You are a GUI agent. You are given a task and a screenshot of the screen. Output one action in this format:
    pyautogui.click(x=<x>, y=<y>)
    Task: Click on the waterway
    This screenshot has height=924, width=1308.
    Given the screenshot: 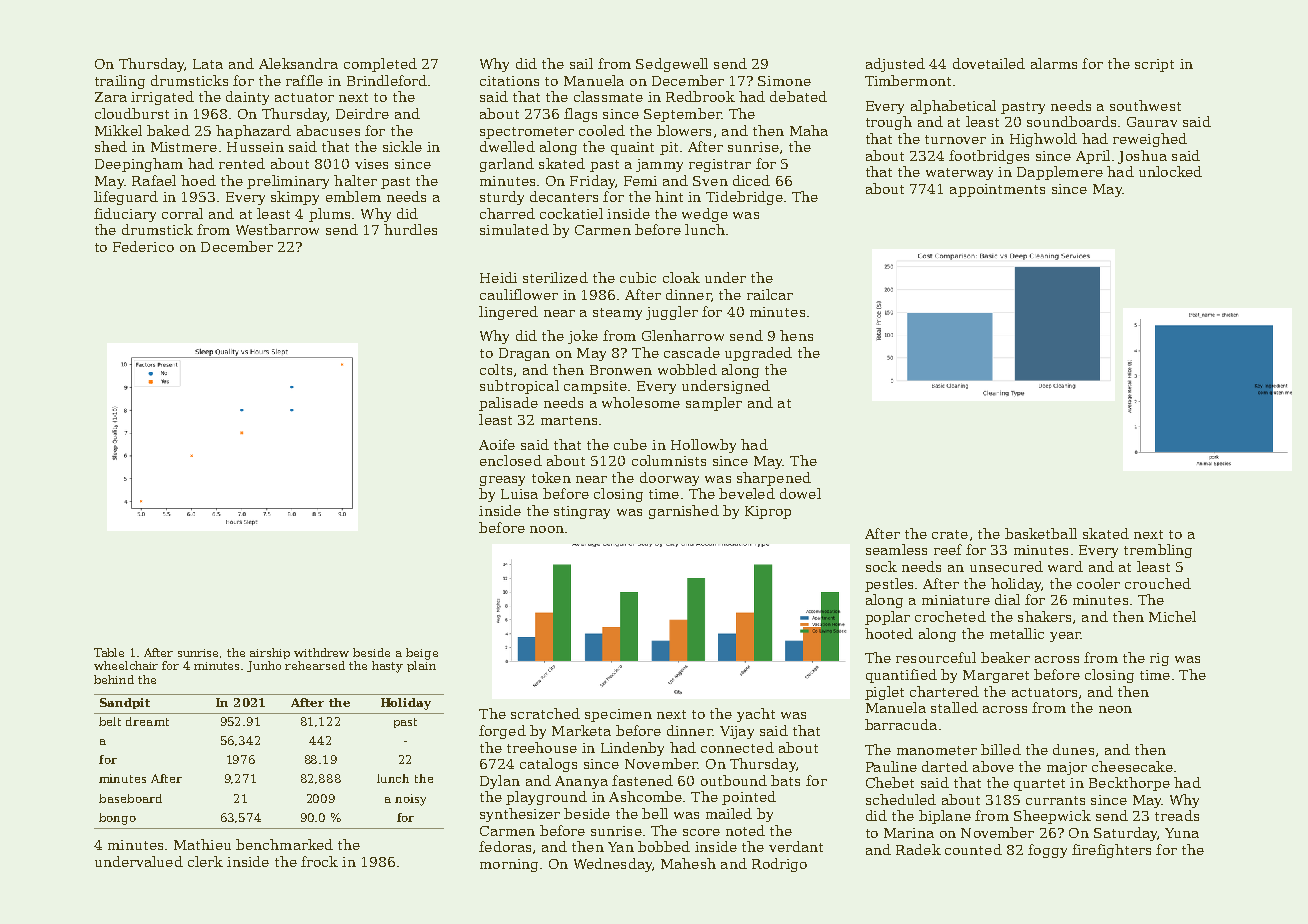 What is the action you would take?
    pyautogui.click(x=959, y=174)
